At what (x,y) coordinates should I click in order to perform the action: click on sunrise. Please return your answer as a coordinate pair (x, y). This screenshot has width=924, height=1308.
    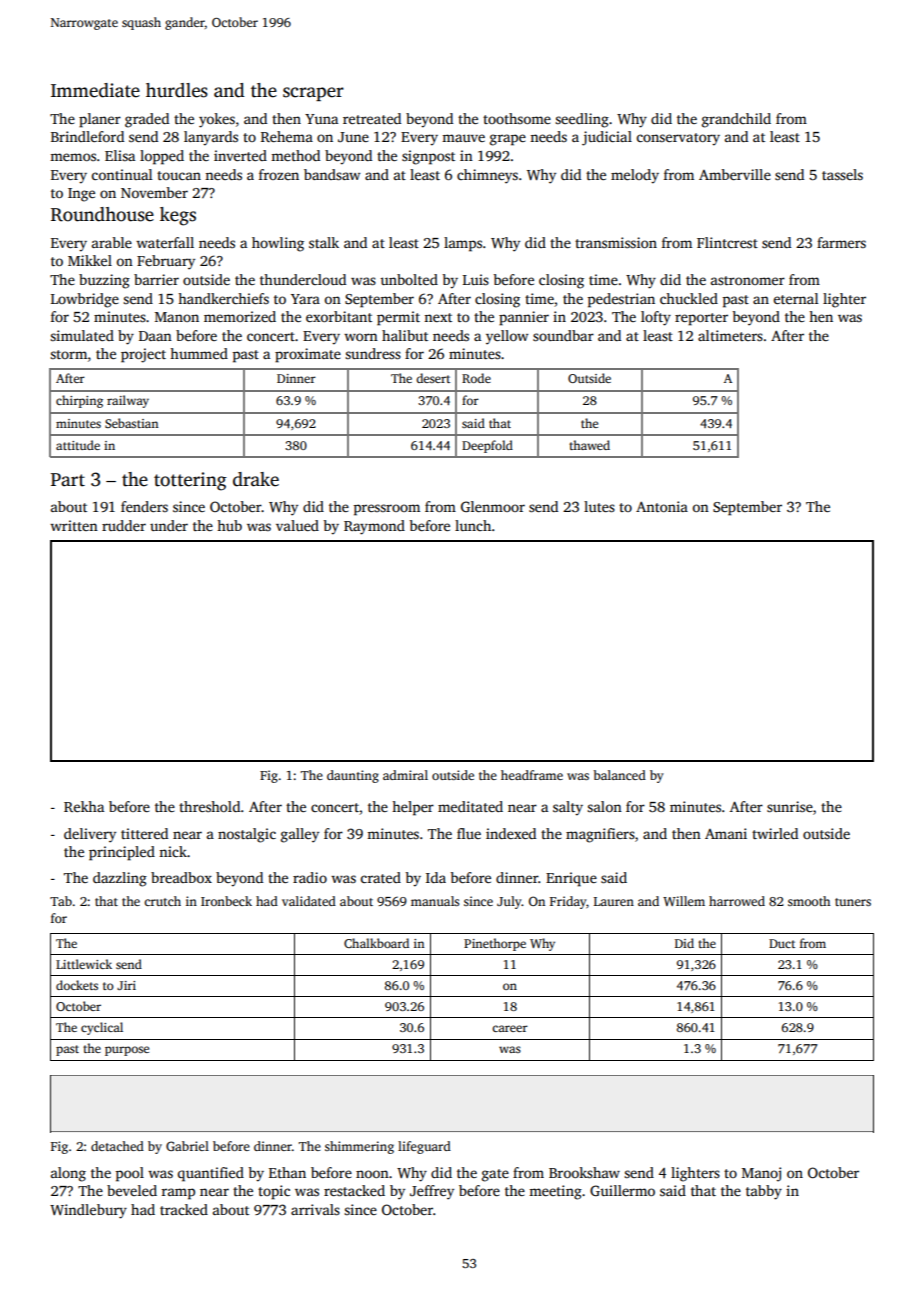
    Looking at the image, I should click on (790, 806).
